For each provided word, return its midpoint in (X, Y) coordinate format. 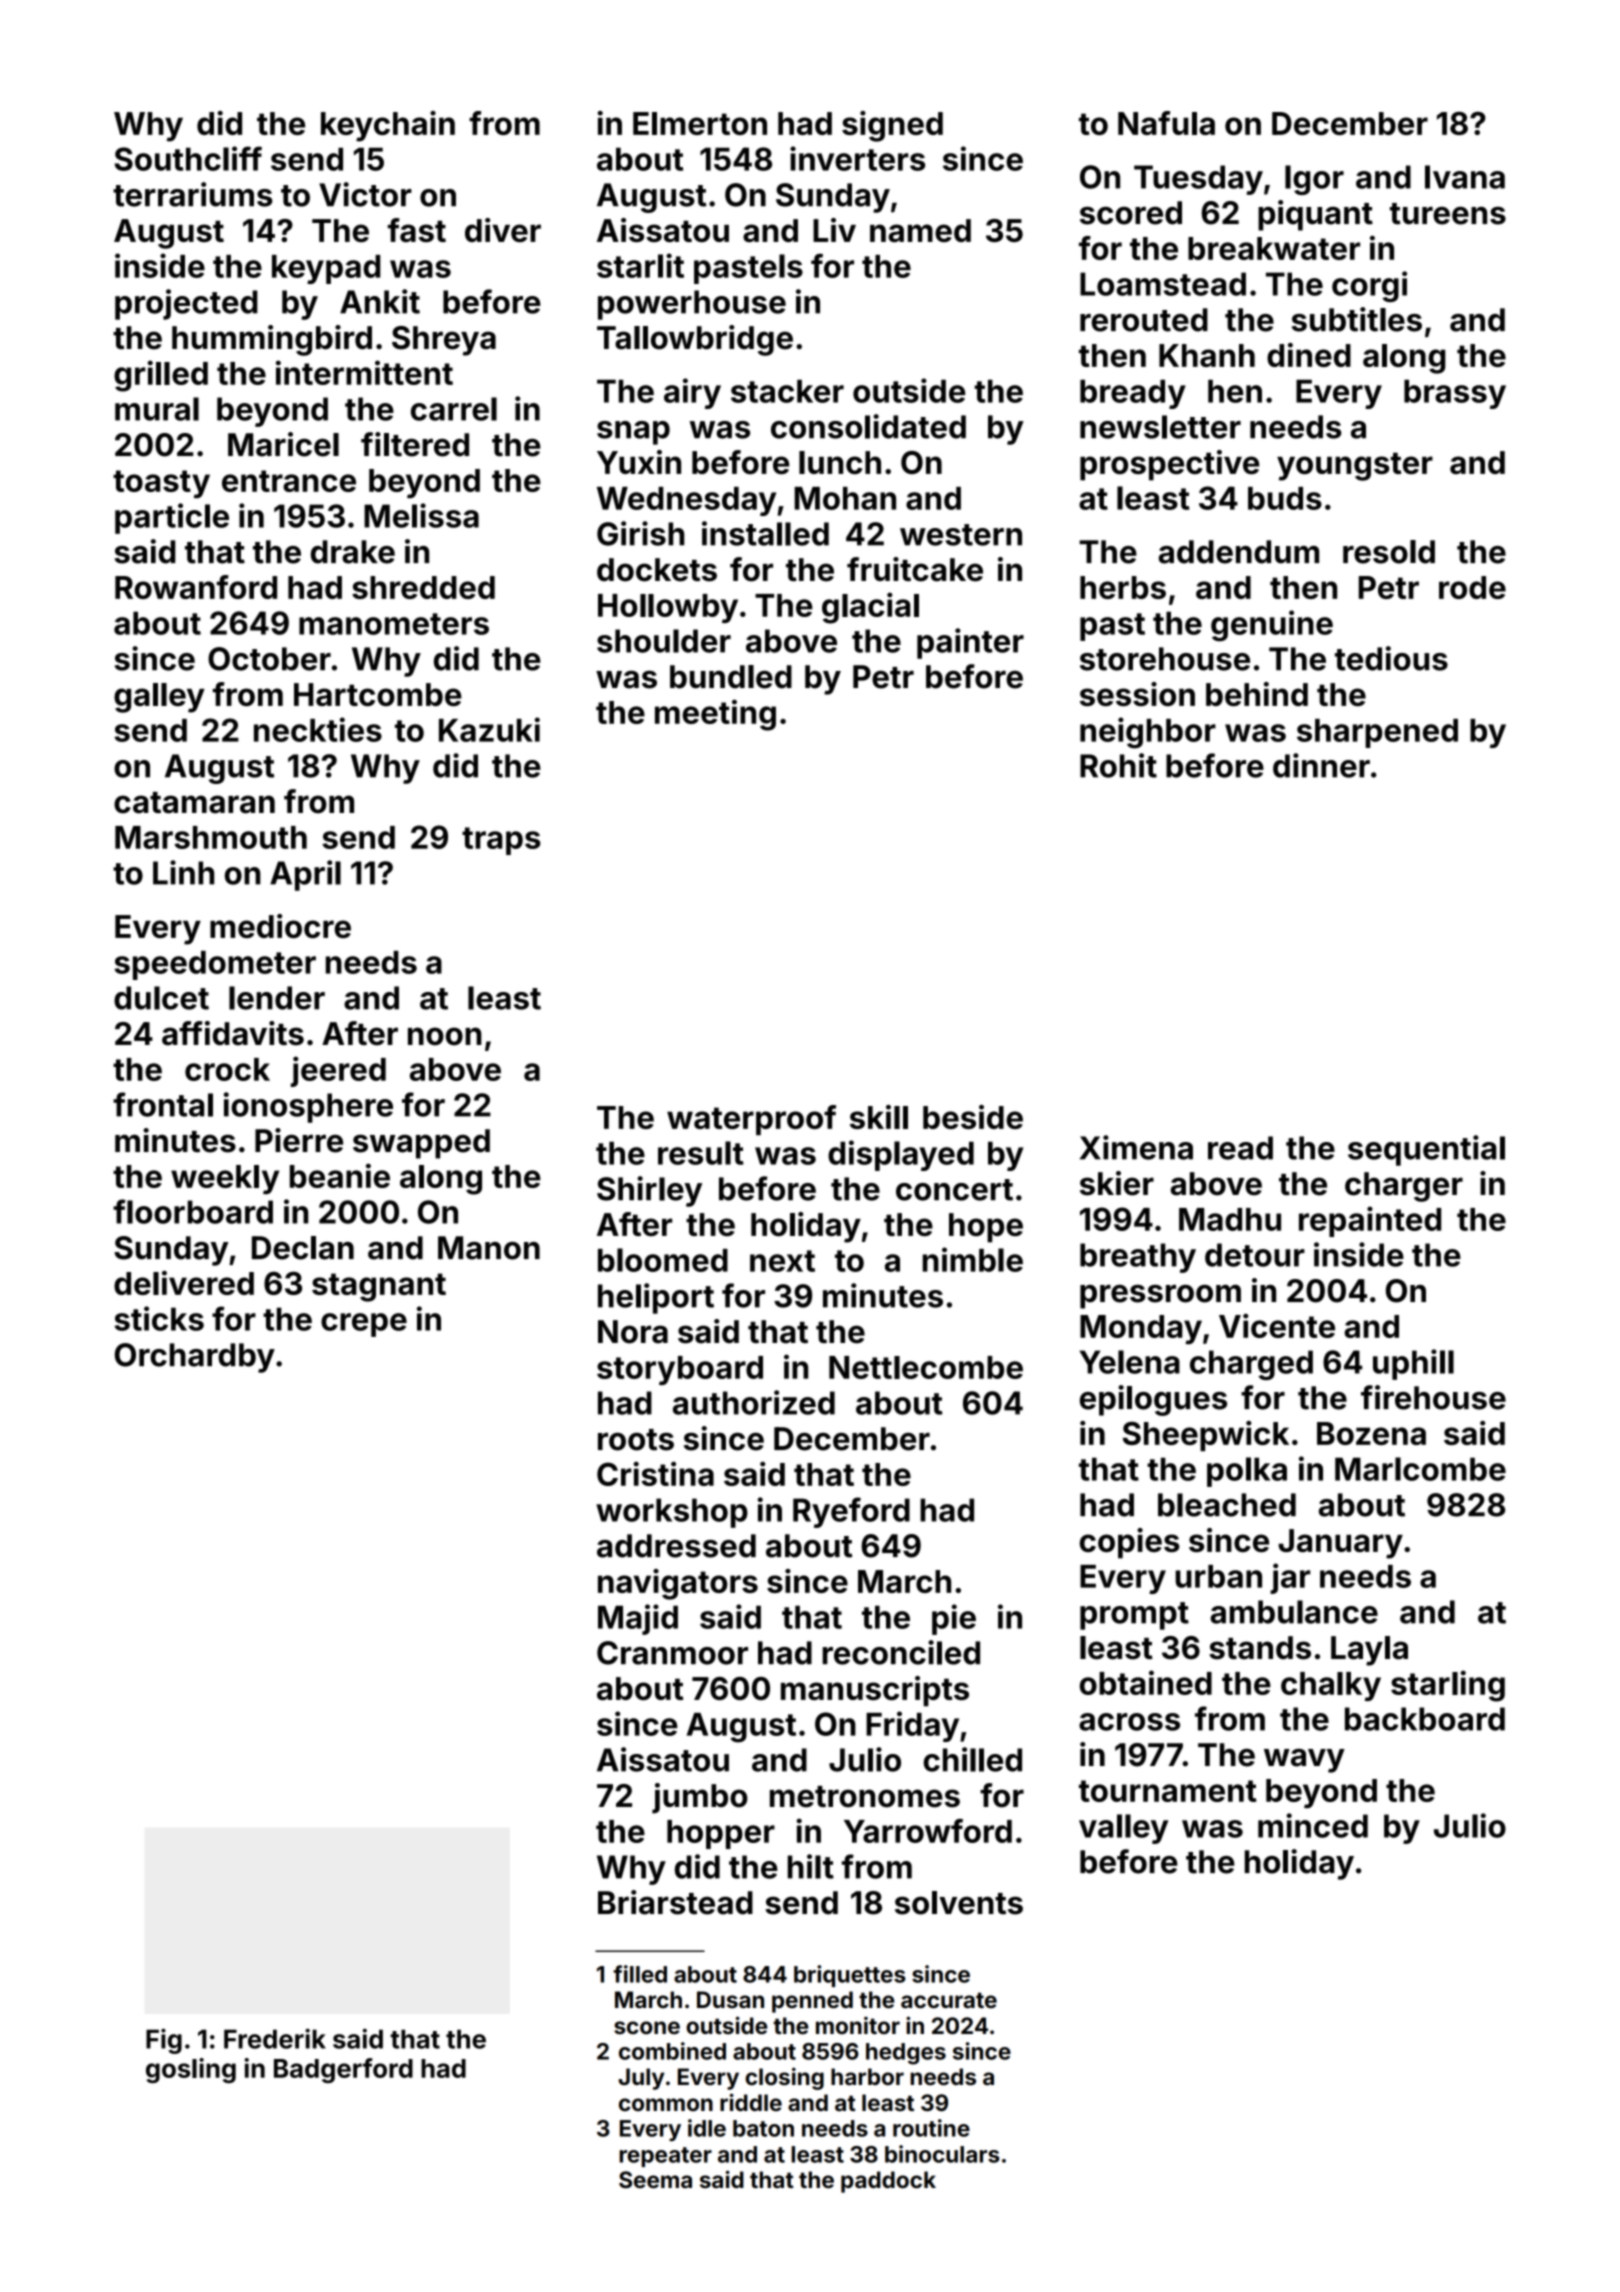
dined (1309, 355)
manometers (394, 624)
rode (1472, 587)
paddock (888, 2182)
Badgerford (343, 2070)
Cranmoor (672, 1653)
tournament (1168, 1791)
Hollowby (668, 608)
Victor (365, 194)
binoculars (942, 2154)
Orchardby (195, 1358)
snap (633, 433)
